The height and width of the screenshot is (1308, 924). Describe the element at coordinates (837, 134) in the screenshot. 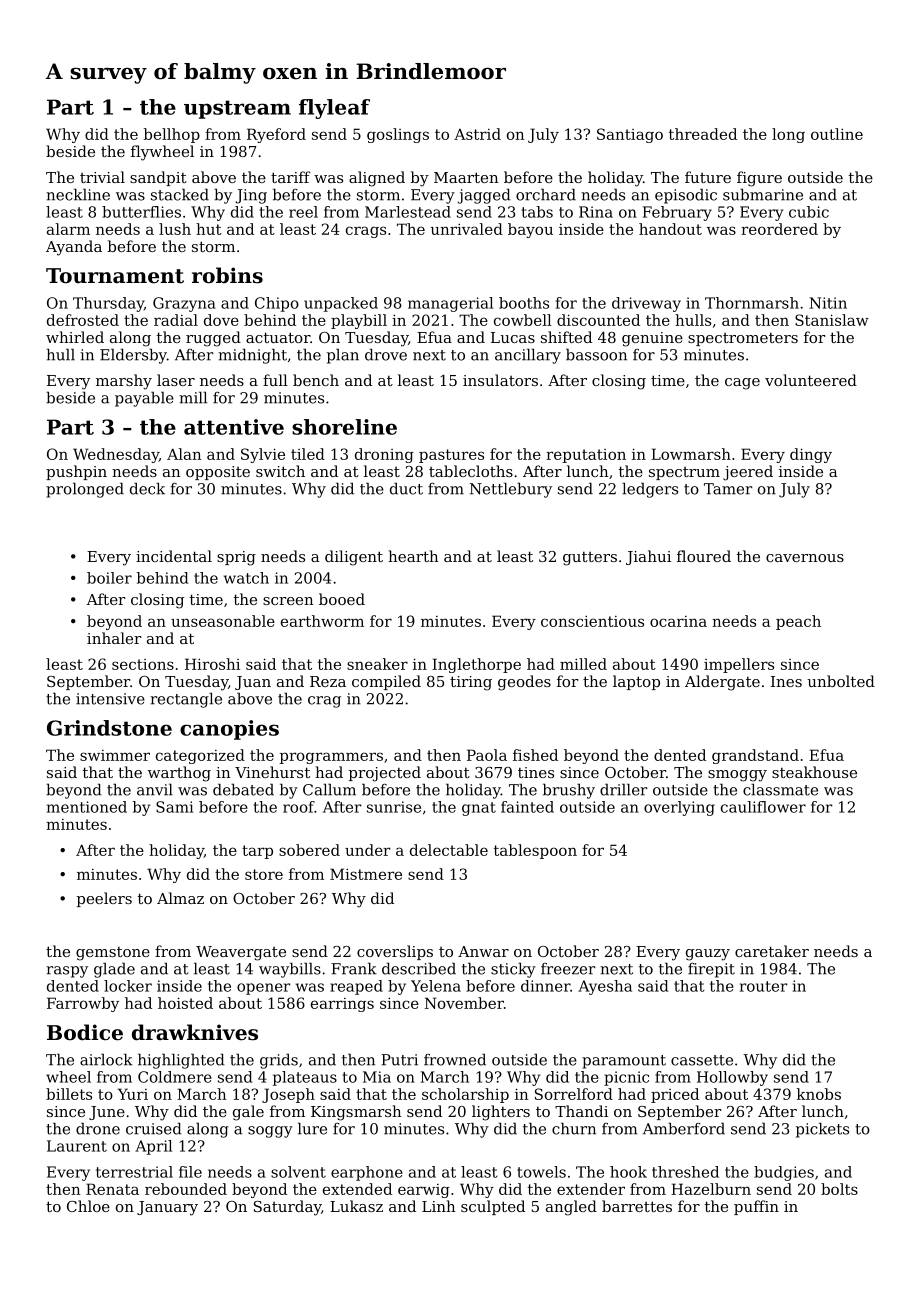

I see `outline` at that location.
